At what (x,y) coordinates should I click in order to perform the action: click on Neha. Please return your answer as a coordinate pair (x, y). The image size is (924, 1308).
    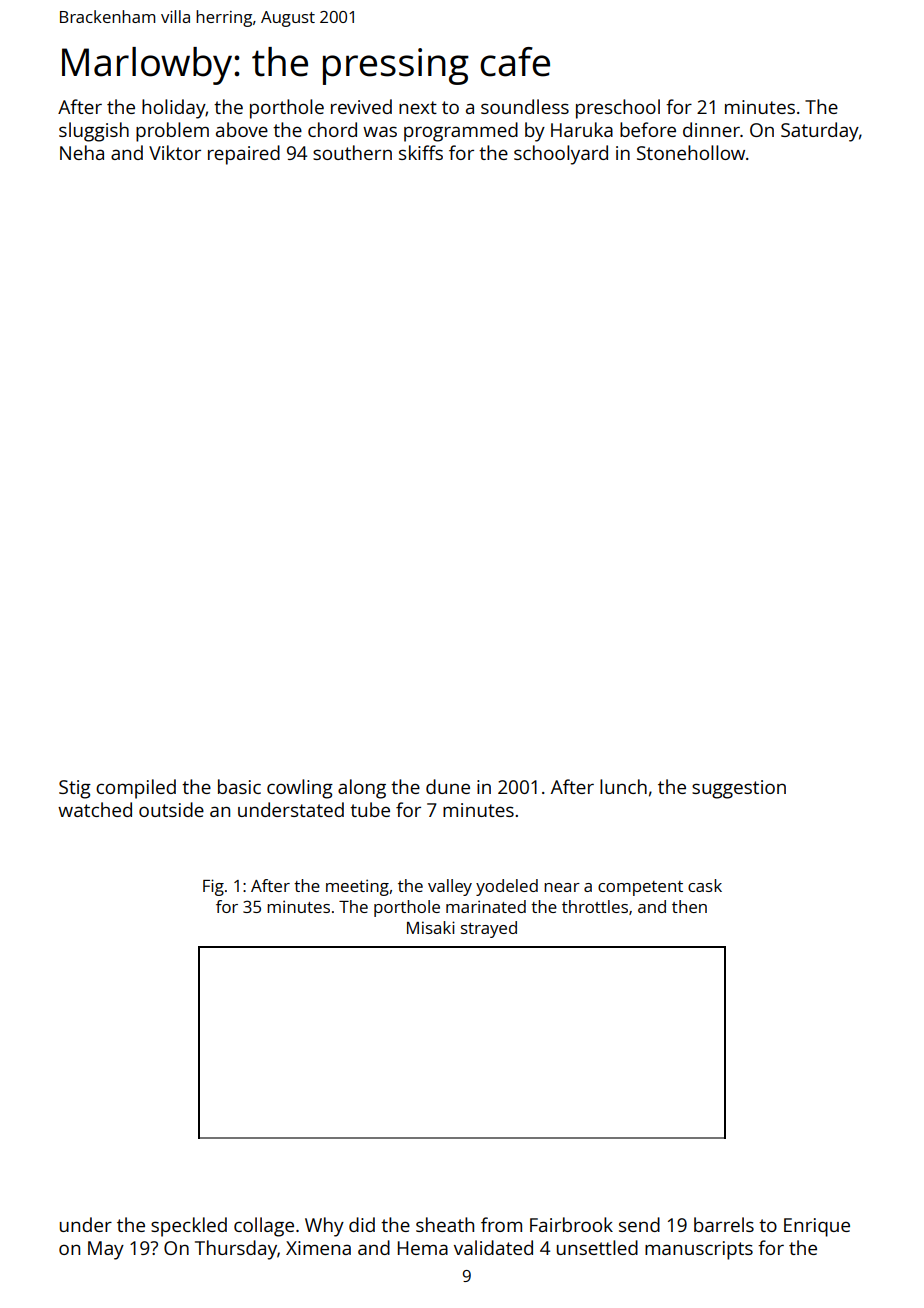
    Looking at the image, I should click on (82, 152).
